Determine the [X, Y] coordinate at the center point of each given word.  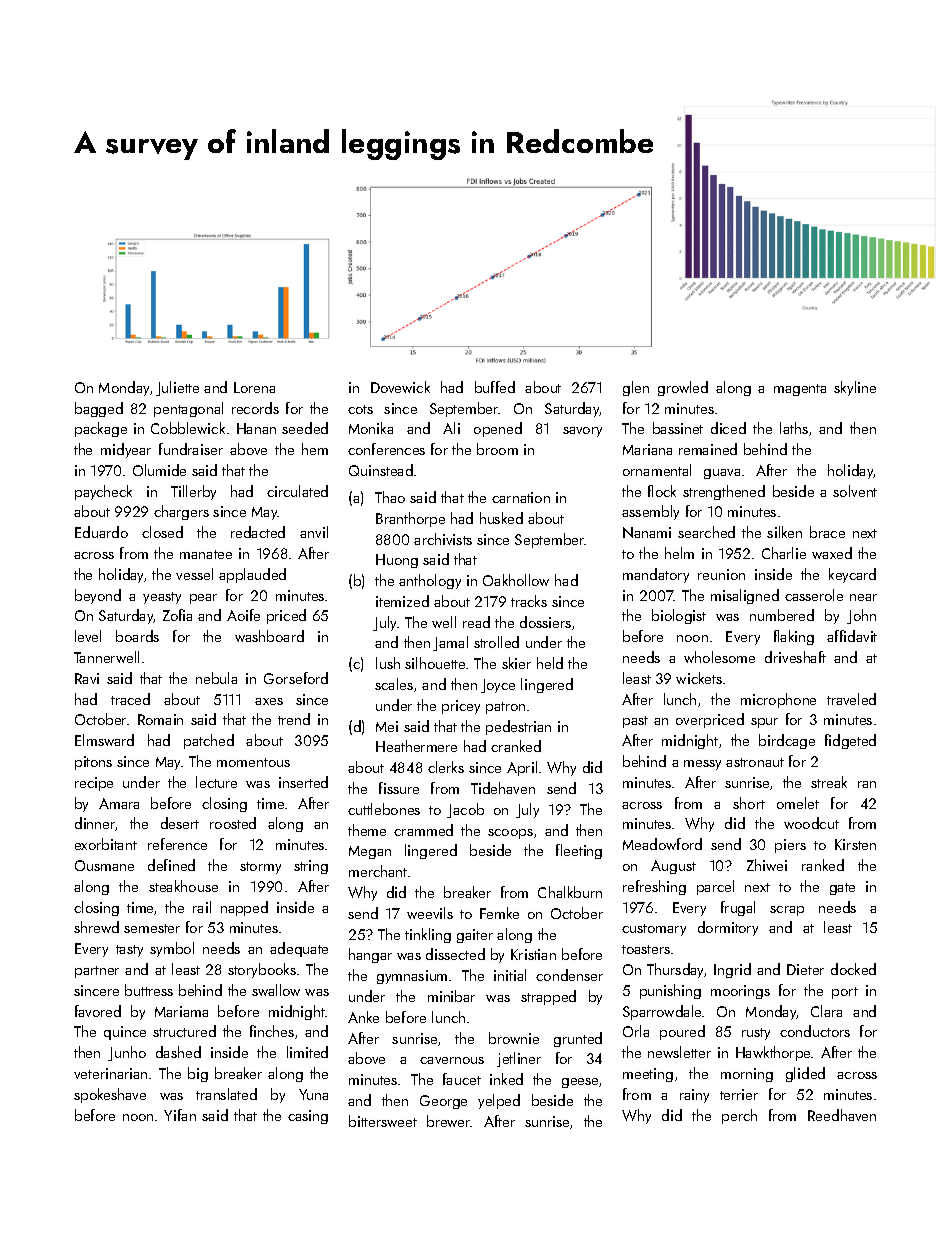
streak [829, 782]
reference [177, 844]
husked [501, 518]
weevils [430, 913]
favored [98, 1011]
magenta [800, 390]
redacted [258, 532]
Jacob [465, 810]
